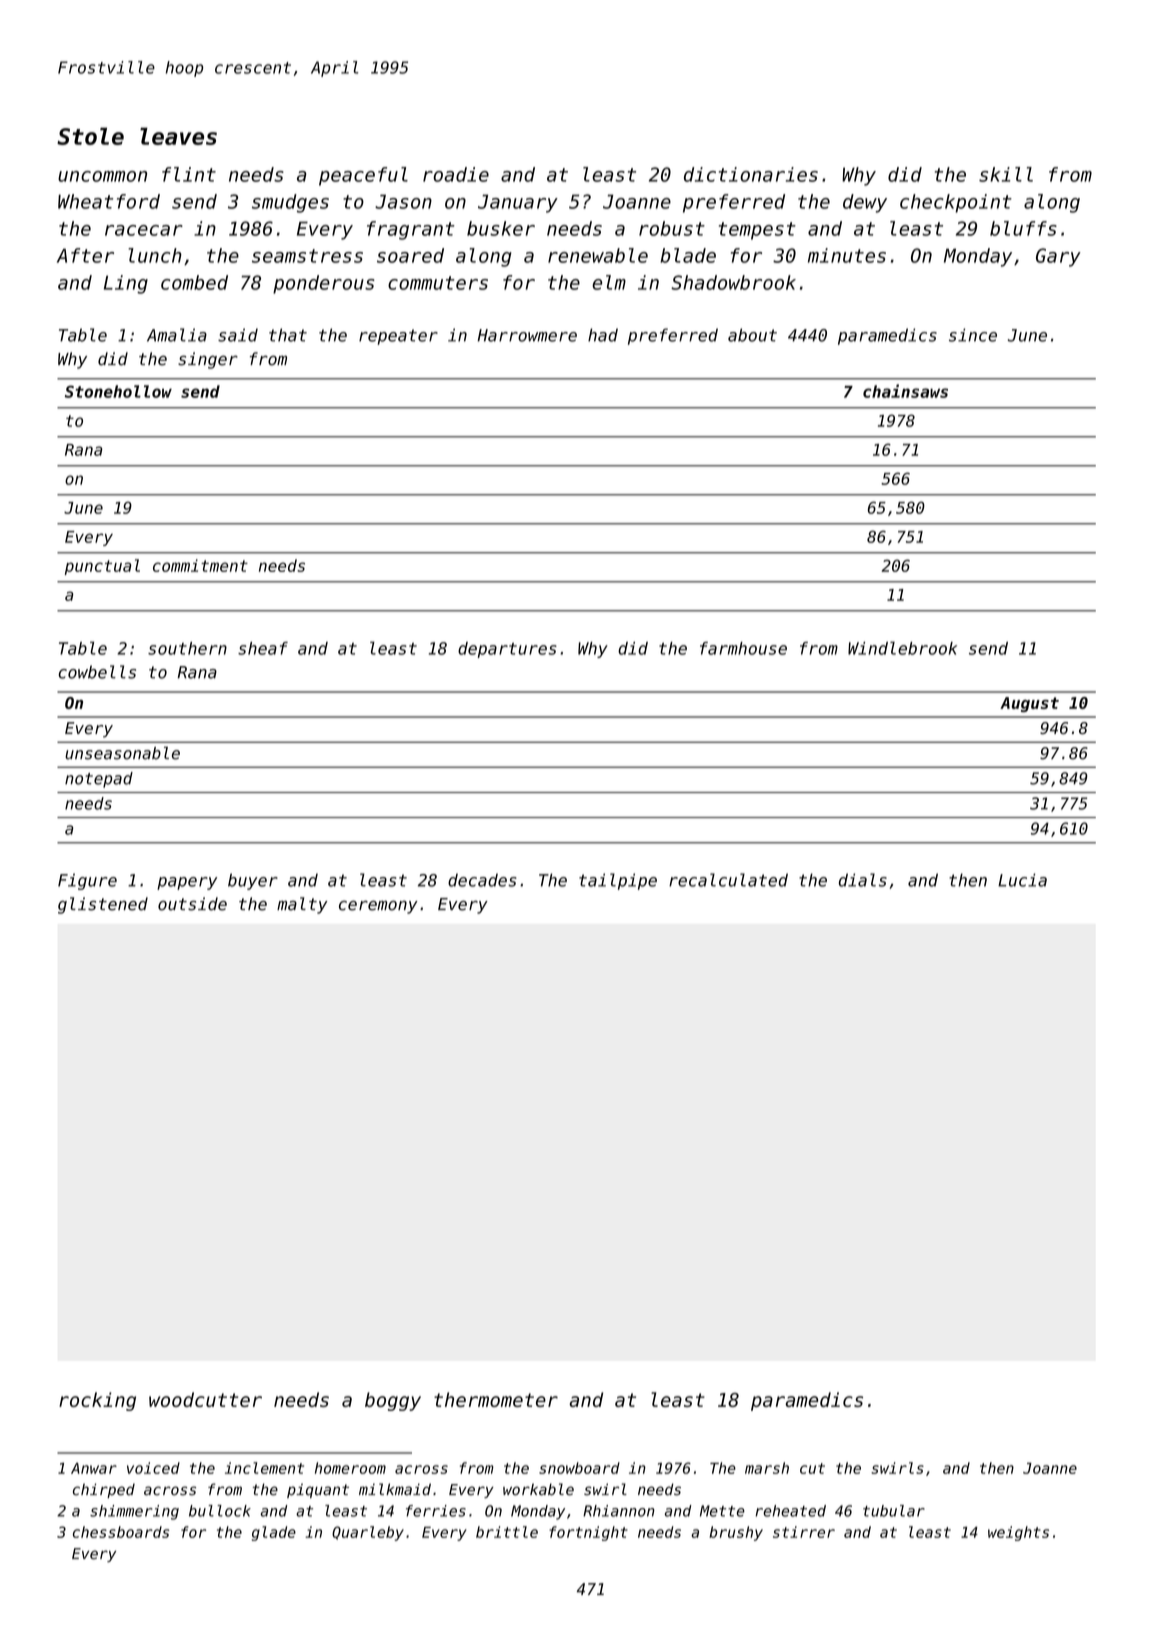 The height and width of the page is (1631, 1153). I want to click on Lucia, so click(1022, 880).
